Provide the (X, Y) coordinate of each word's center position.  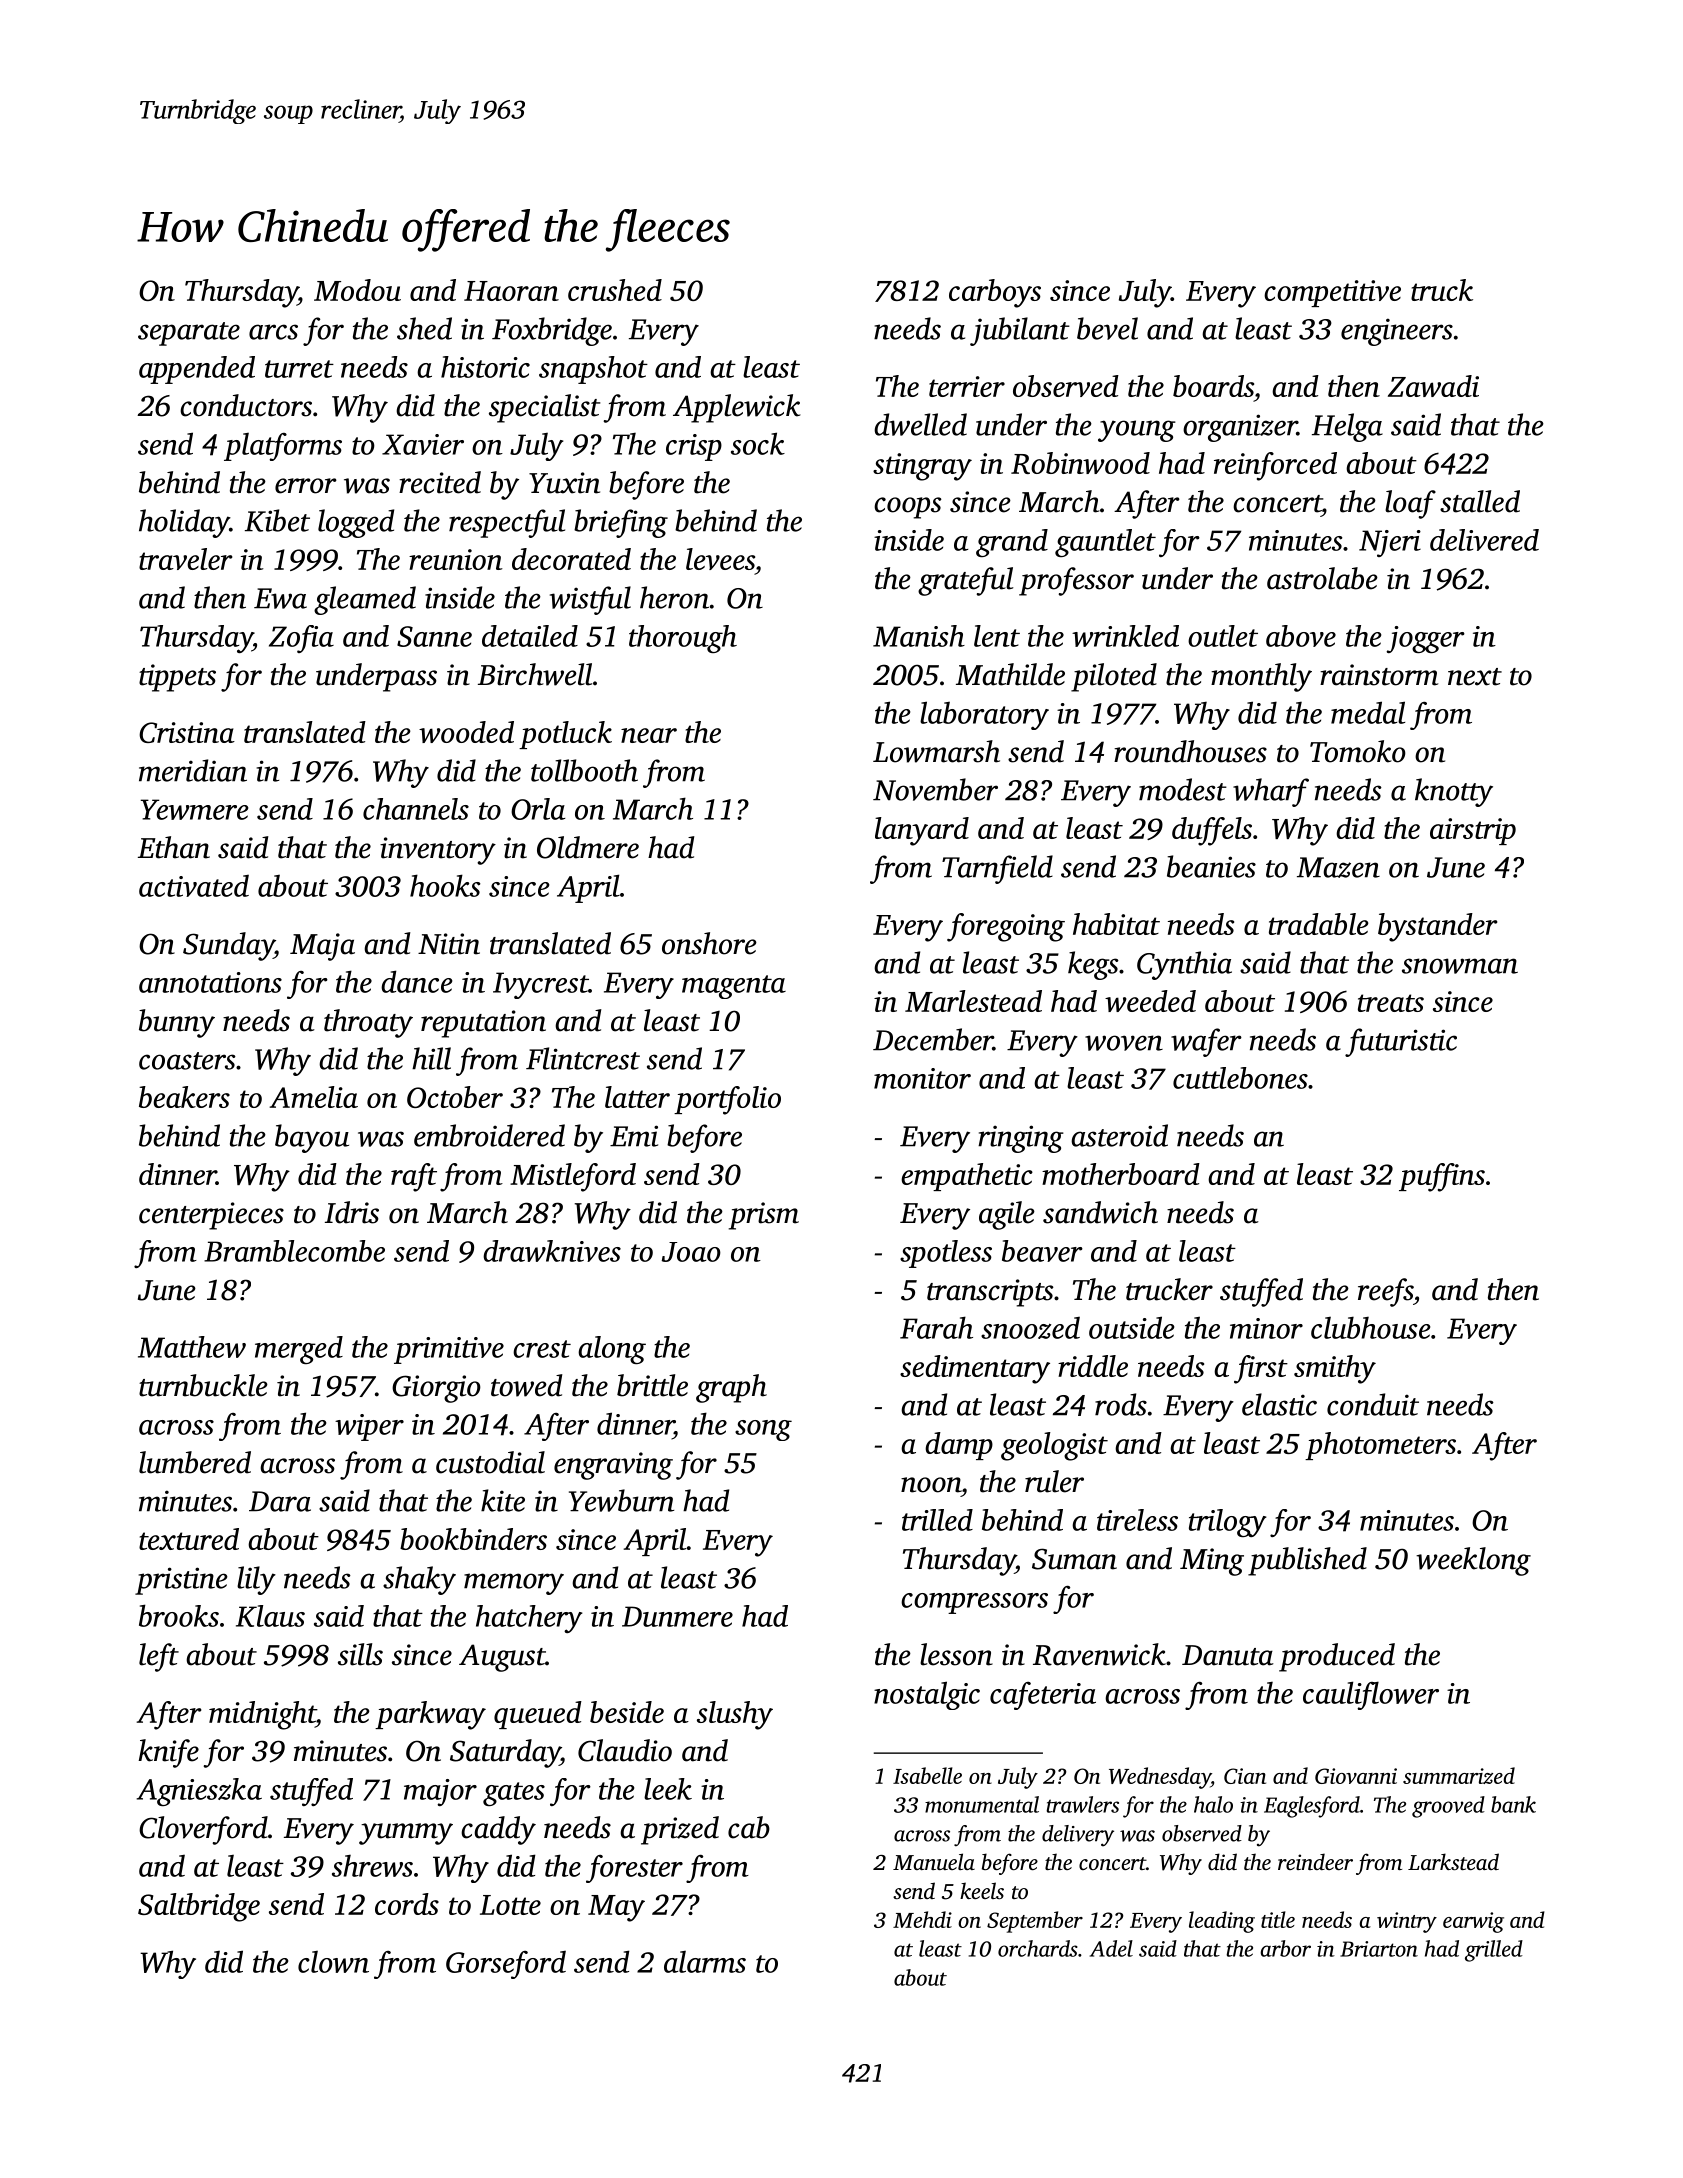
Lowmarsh (936, 751)
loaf (1410, 504)
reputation (483, 1024)
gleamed (365, 600)
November (935, 789)
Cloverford (203, 1830)
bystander (1437, 927)
